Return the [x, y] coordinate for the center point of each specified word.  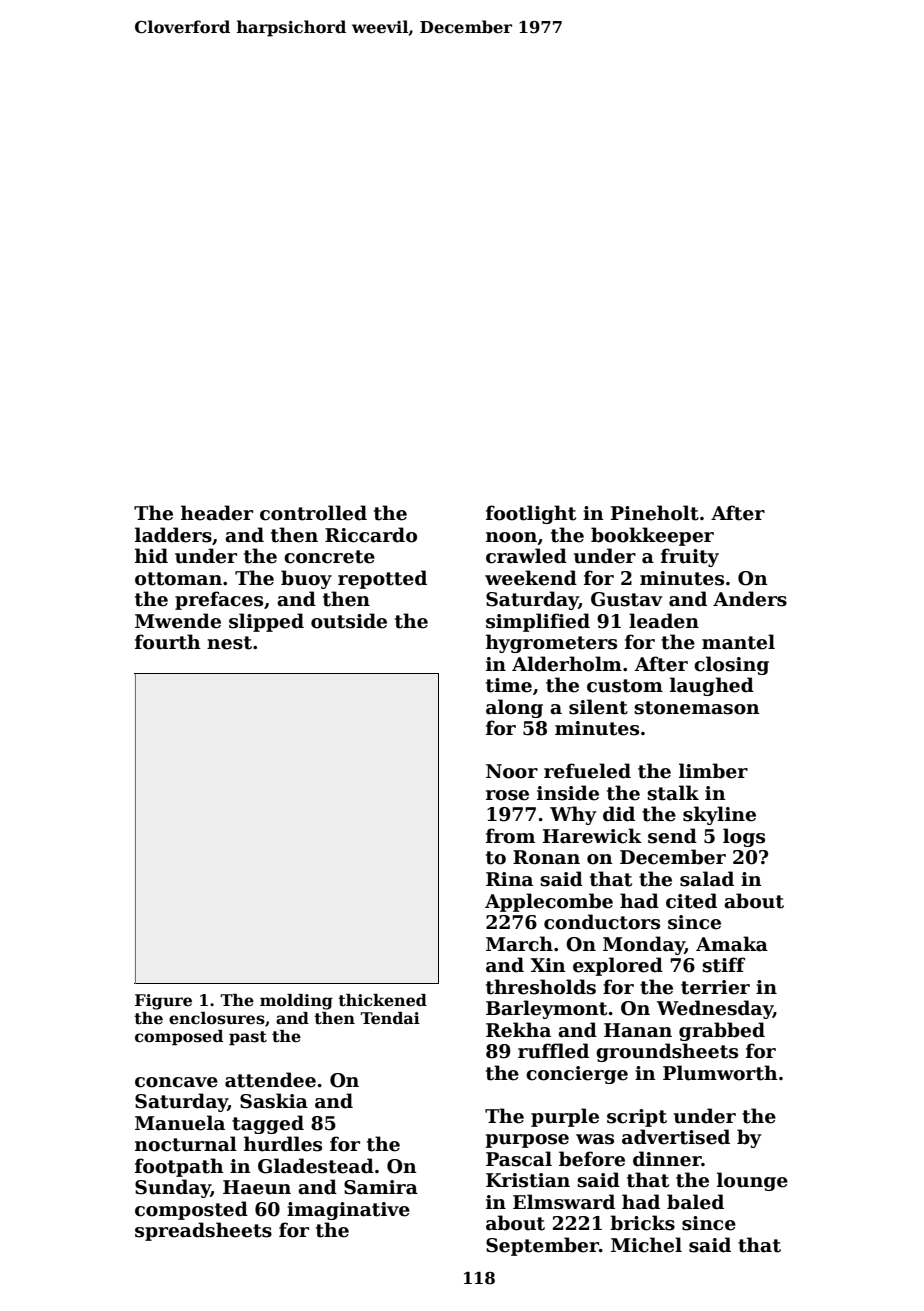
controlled [313, 513]
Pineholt [655, 513]
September [542, 1246]
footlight [531, 514]
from [510, 836]
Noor [512, 771]
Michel [646, 1245]
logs [744, 837]
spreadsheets [203, 1231]
